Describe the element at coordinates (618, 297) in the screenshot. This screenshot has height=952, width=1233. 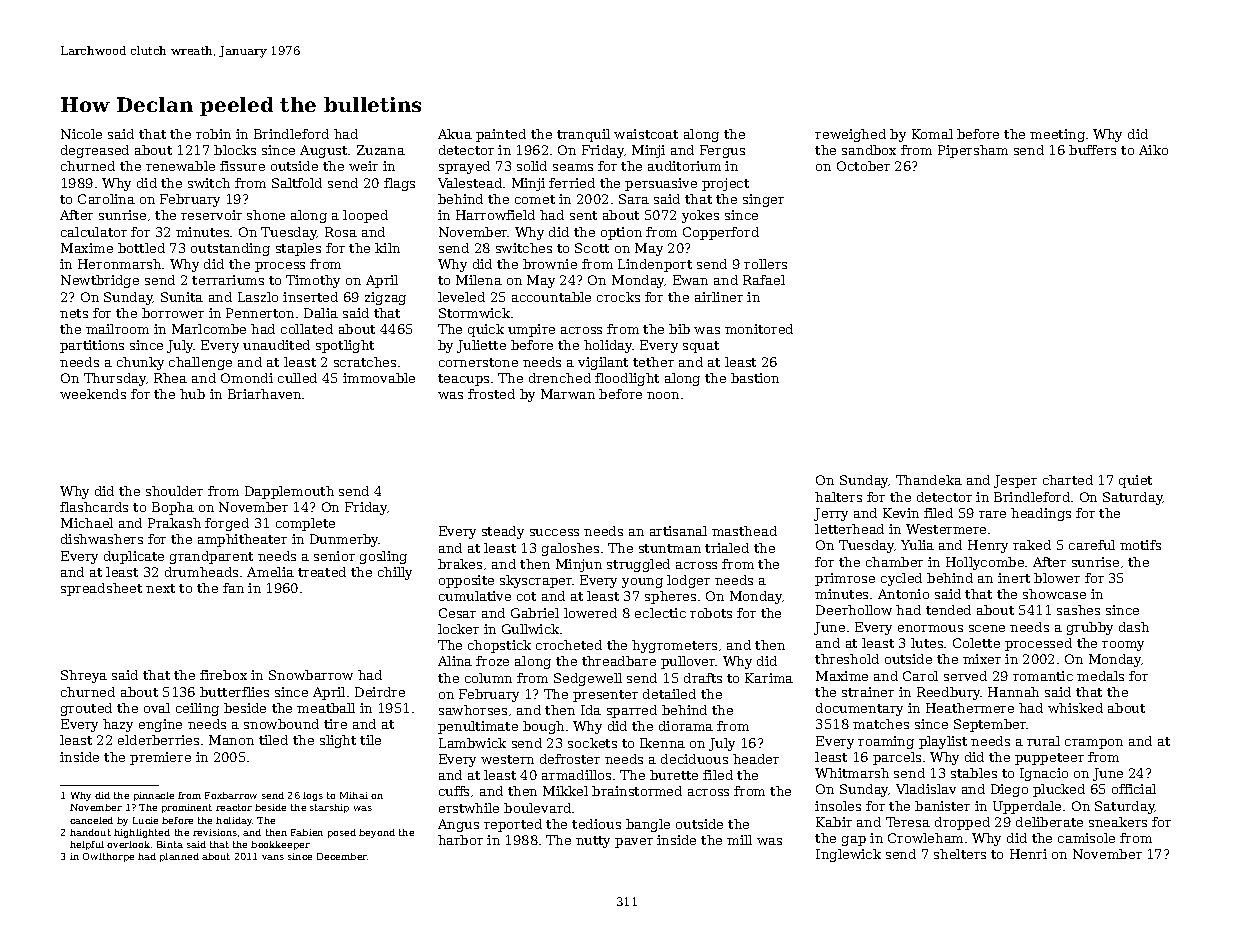
I see `crocks` at that location.
